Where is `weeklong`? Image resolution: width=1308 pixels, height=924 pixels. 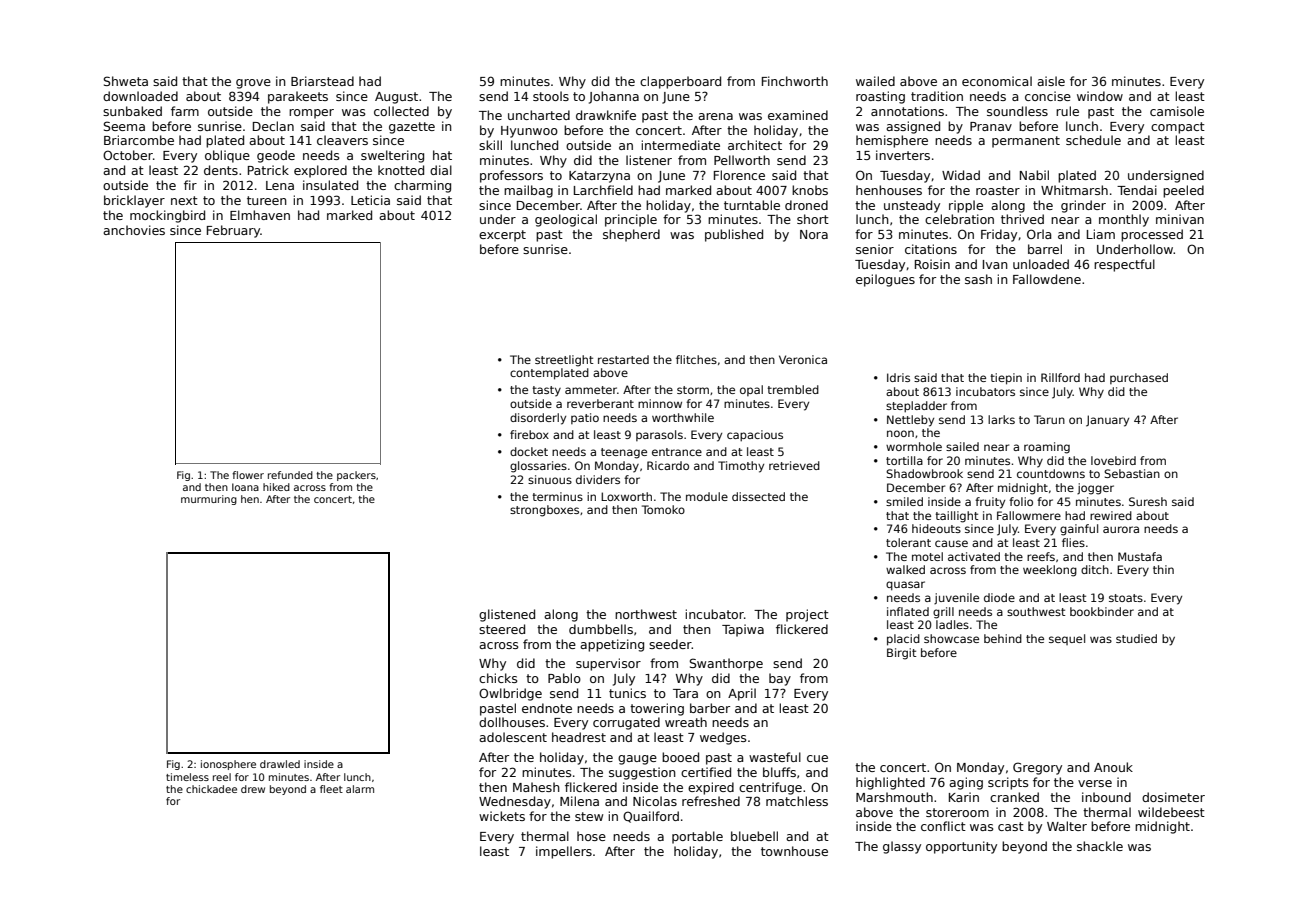
weeklong is located at coordinates (1050, 571).
